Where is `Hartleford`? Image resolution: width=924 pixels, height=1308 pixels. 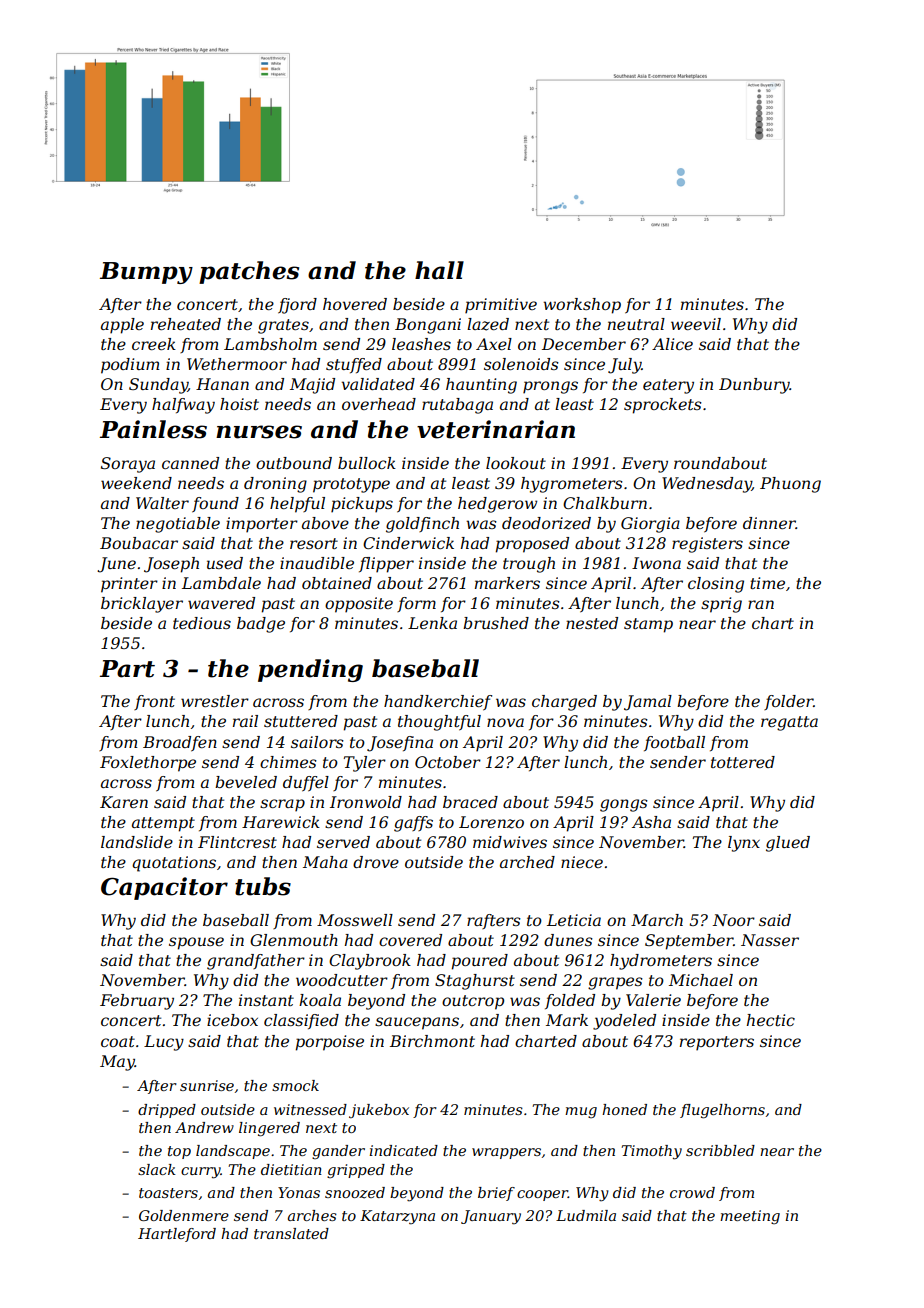 Hartleford is located at coordinates (177, 1235).
